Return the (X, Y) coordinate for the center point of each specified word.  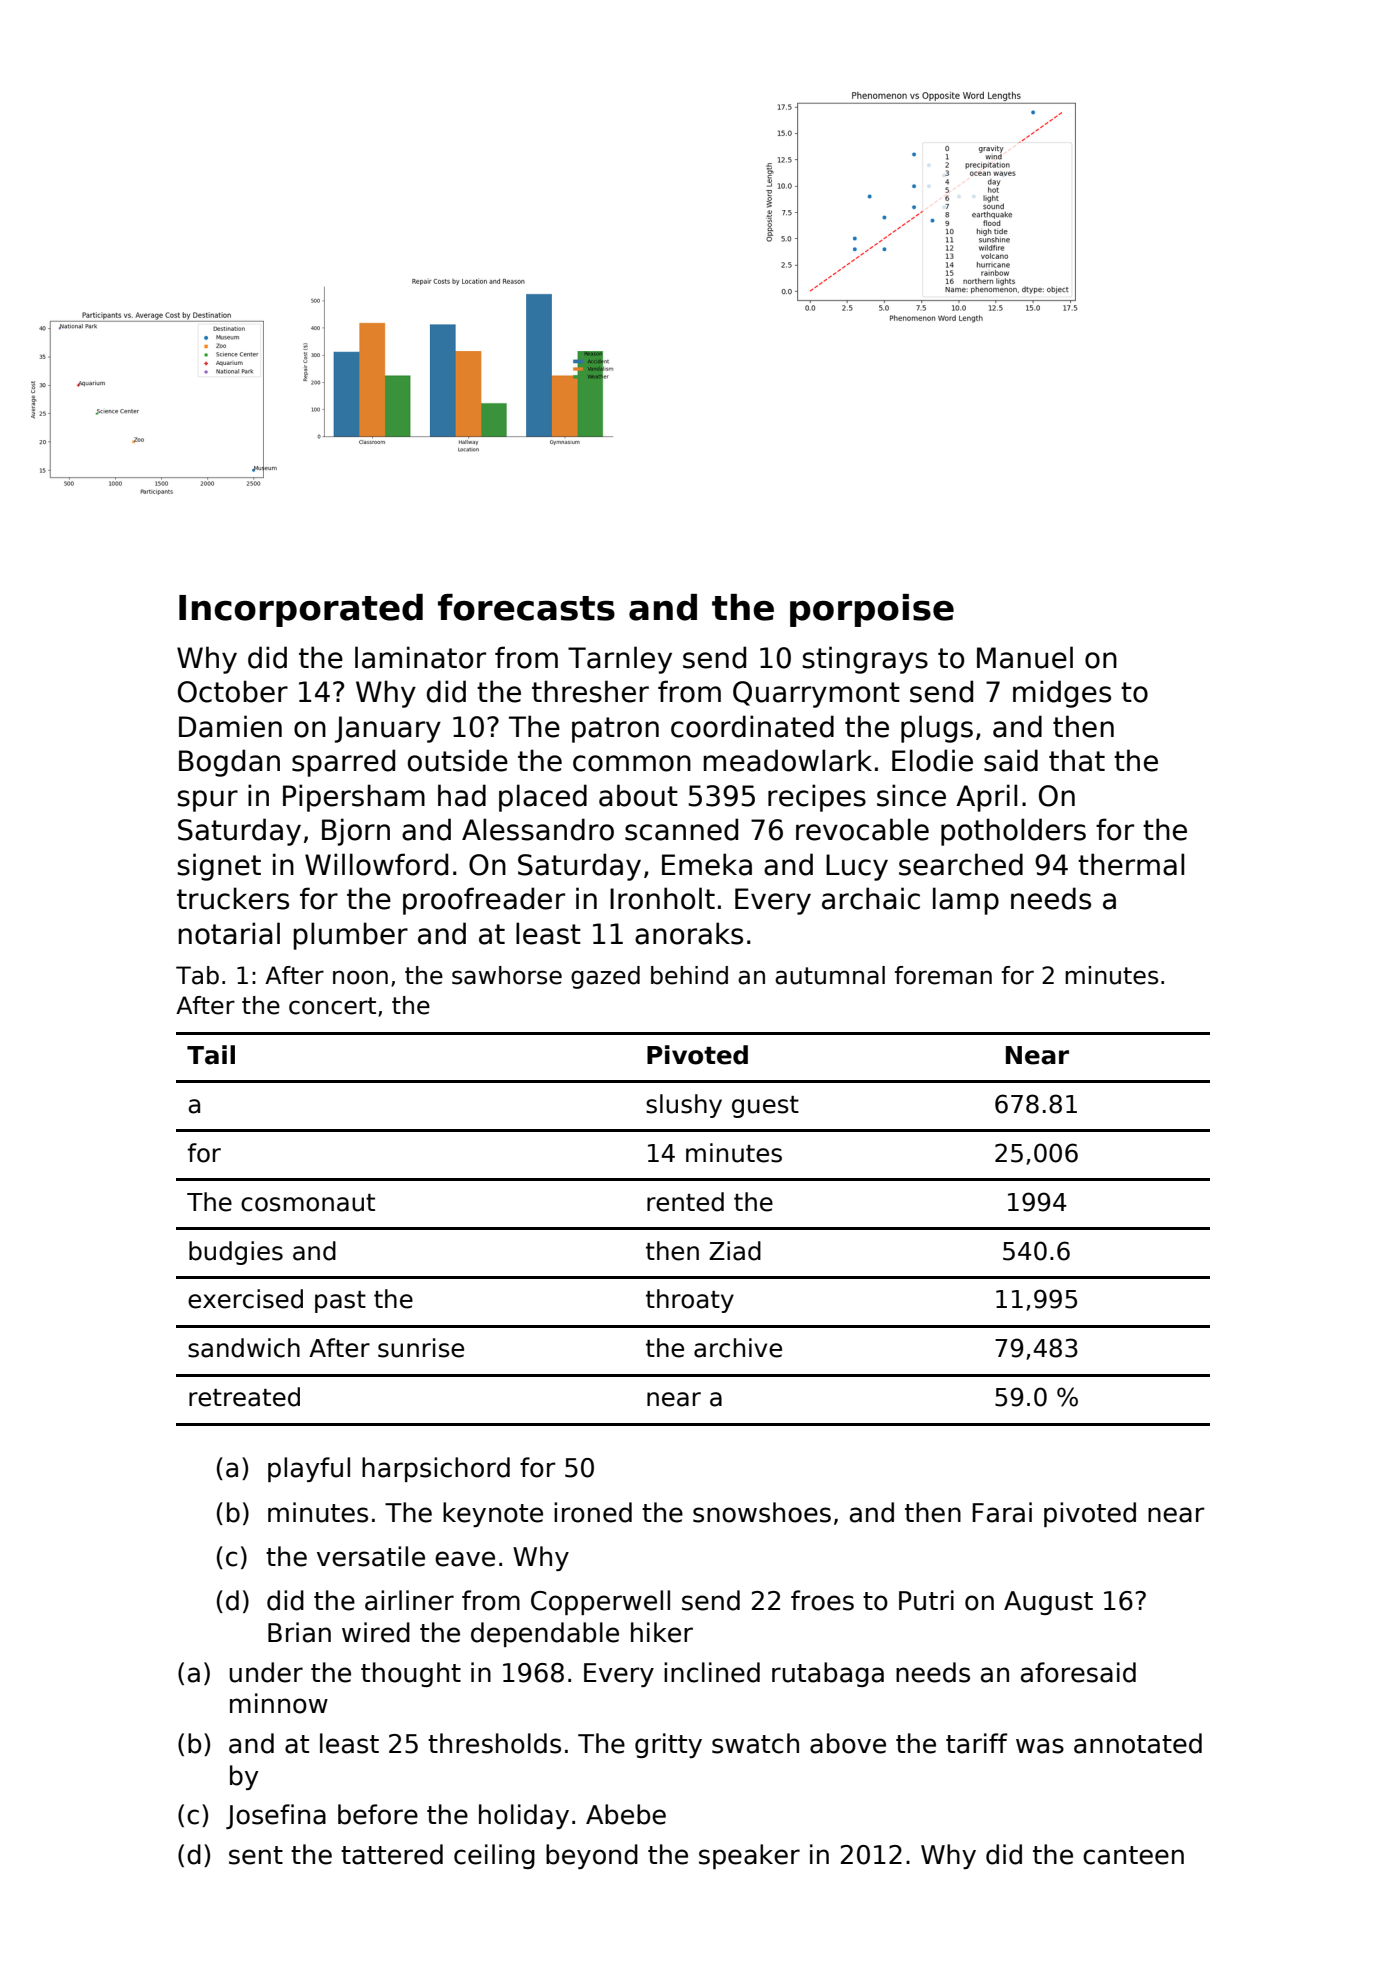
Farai (1002, 1512)
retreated (244, 1397)
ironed (593, 1512)
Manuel (1025, 657)
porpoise (872, 610)
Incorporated (301, 610)
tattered (392, 1854)
